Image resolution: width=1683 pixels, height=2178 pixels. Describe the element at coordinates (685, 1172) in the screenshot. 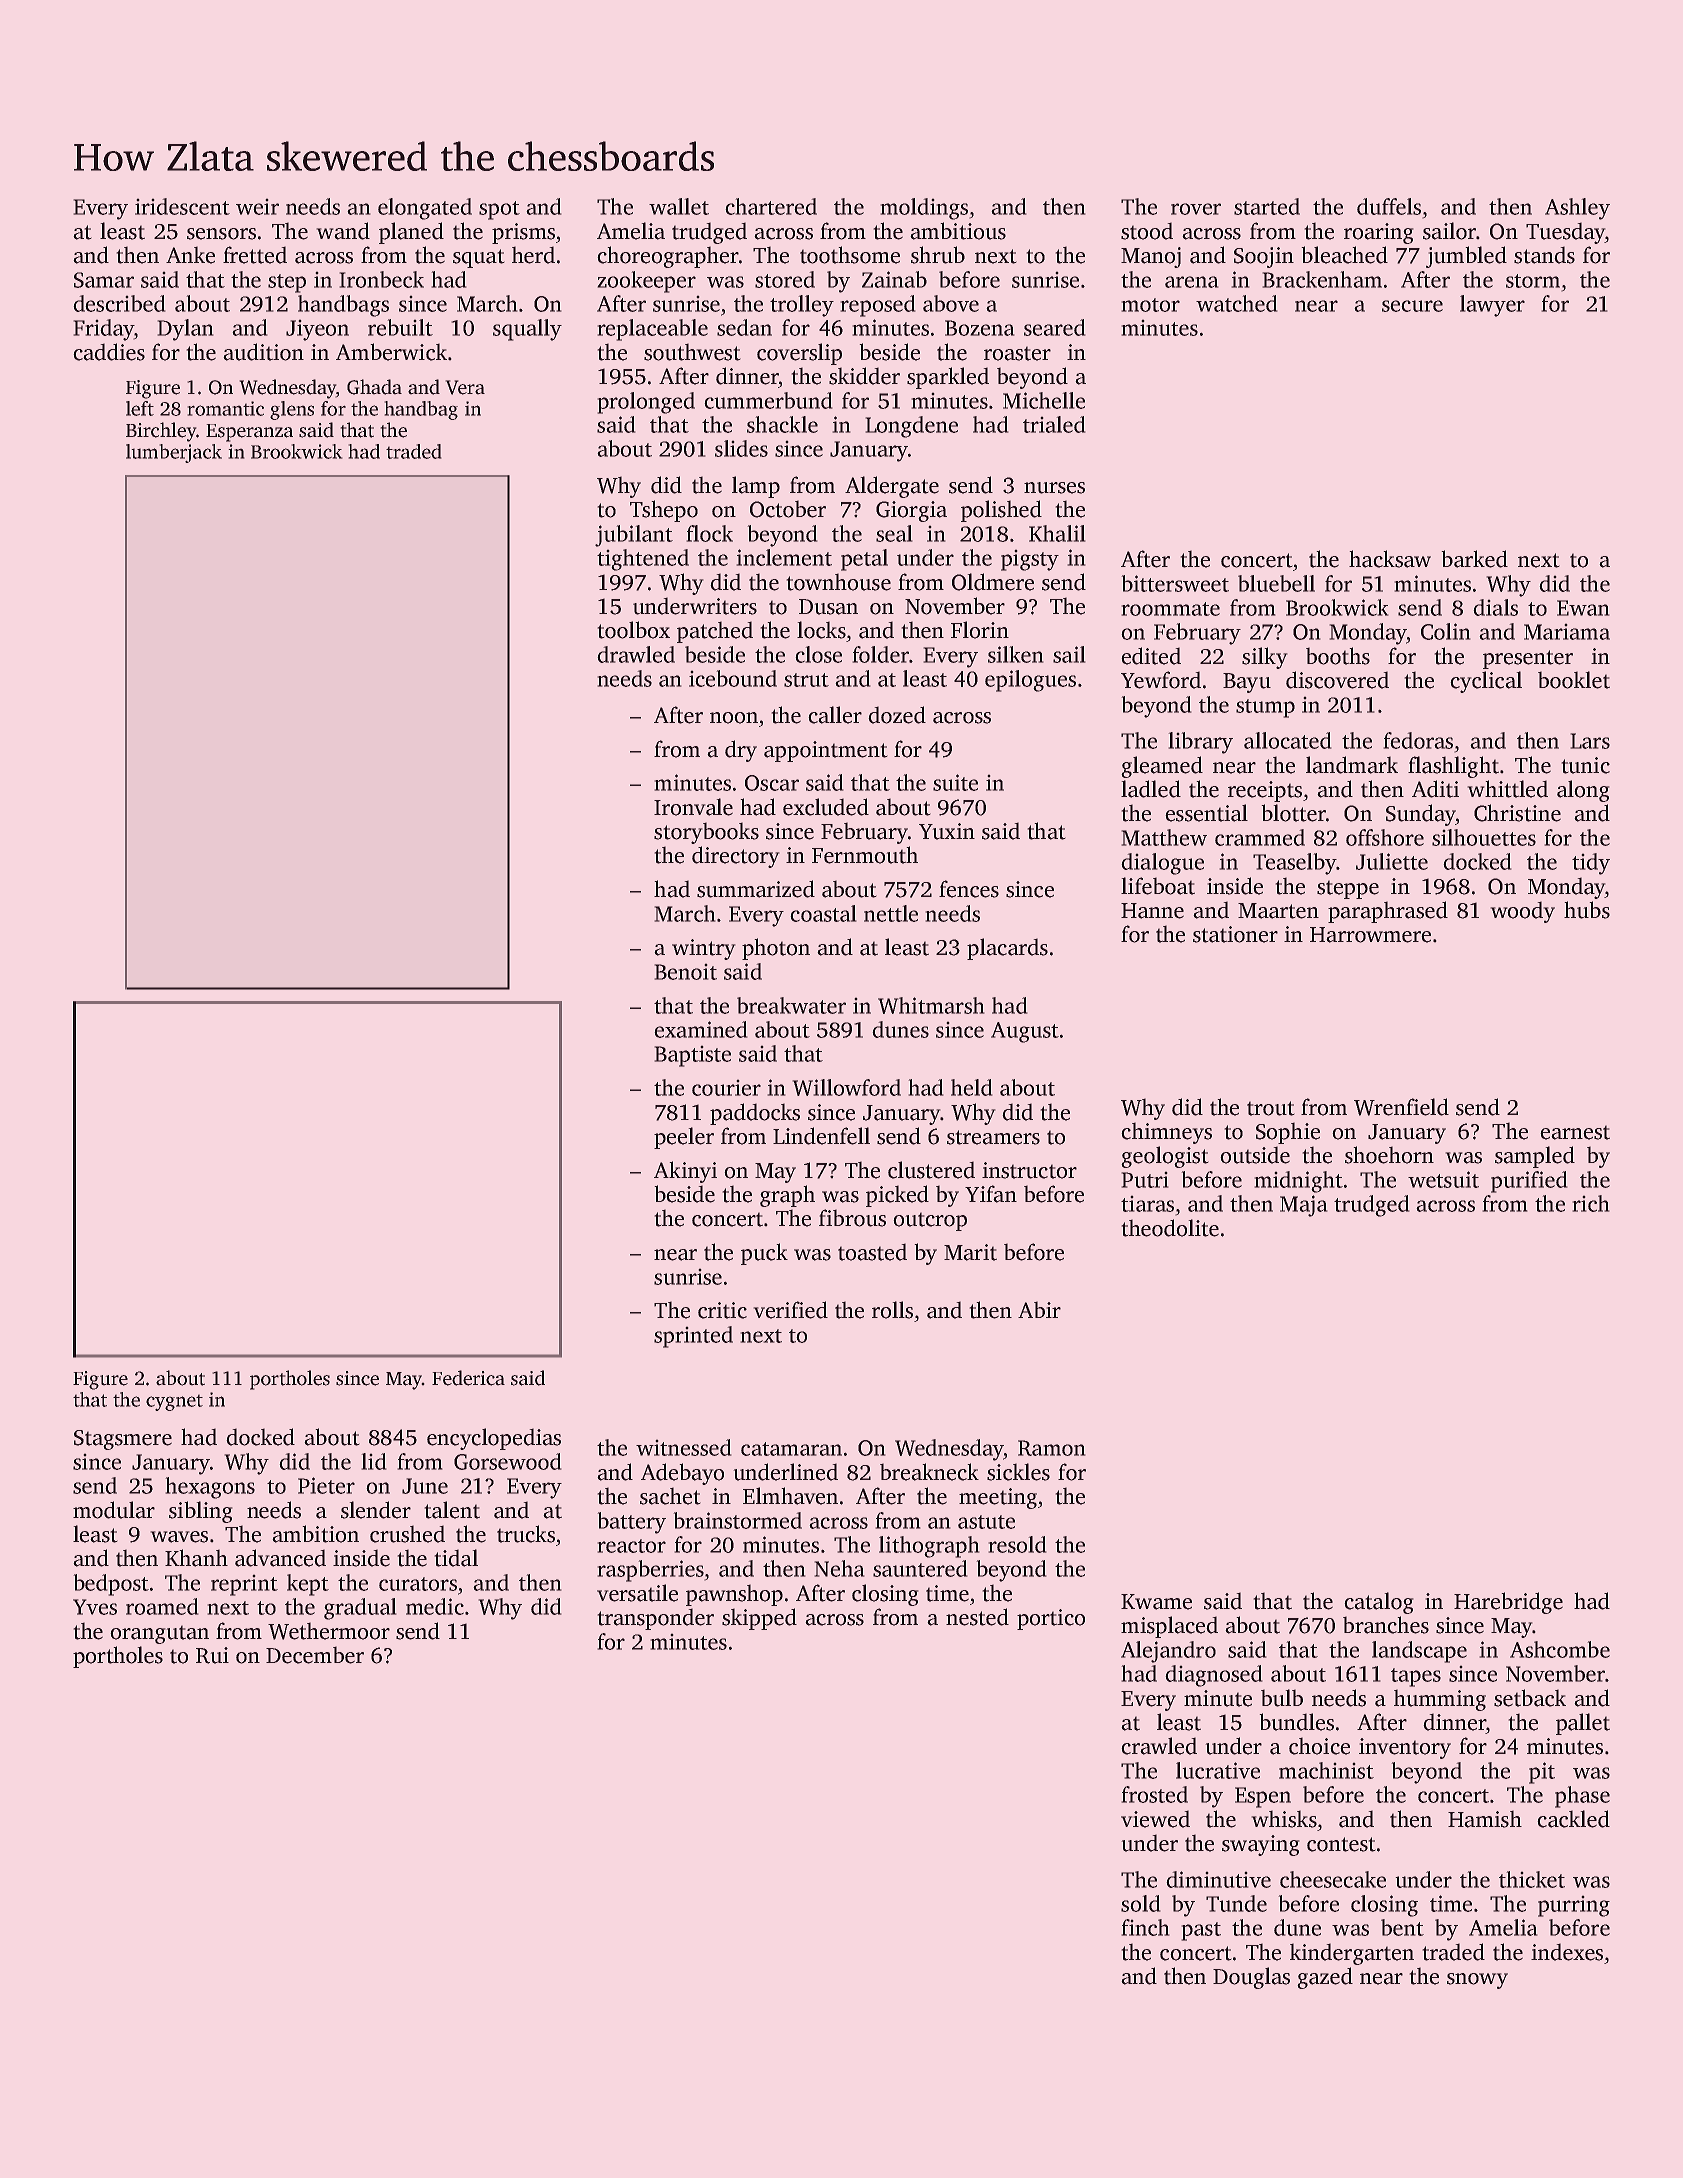

I see `Akinyi` at that location.
